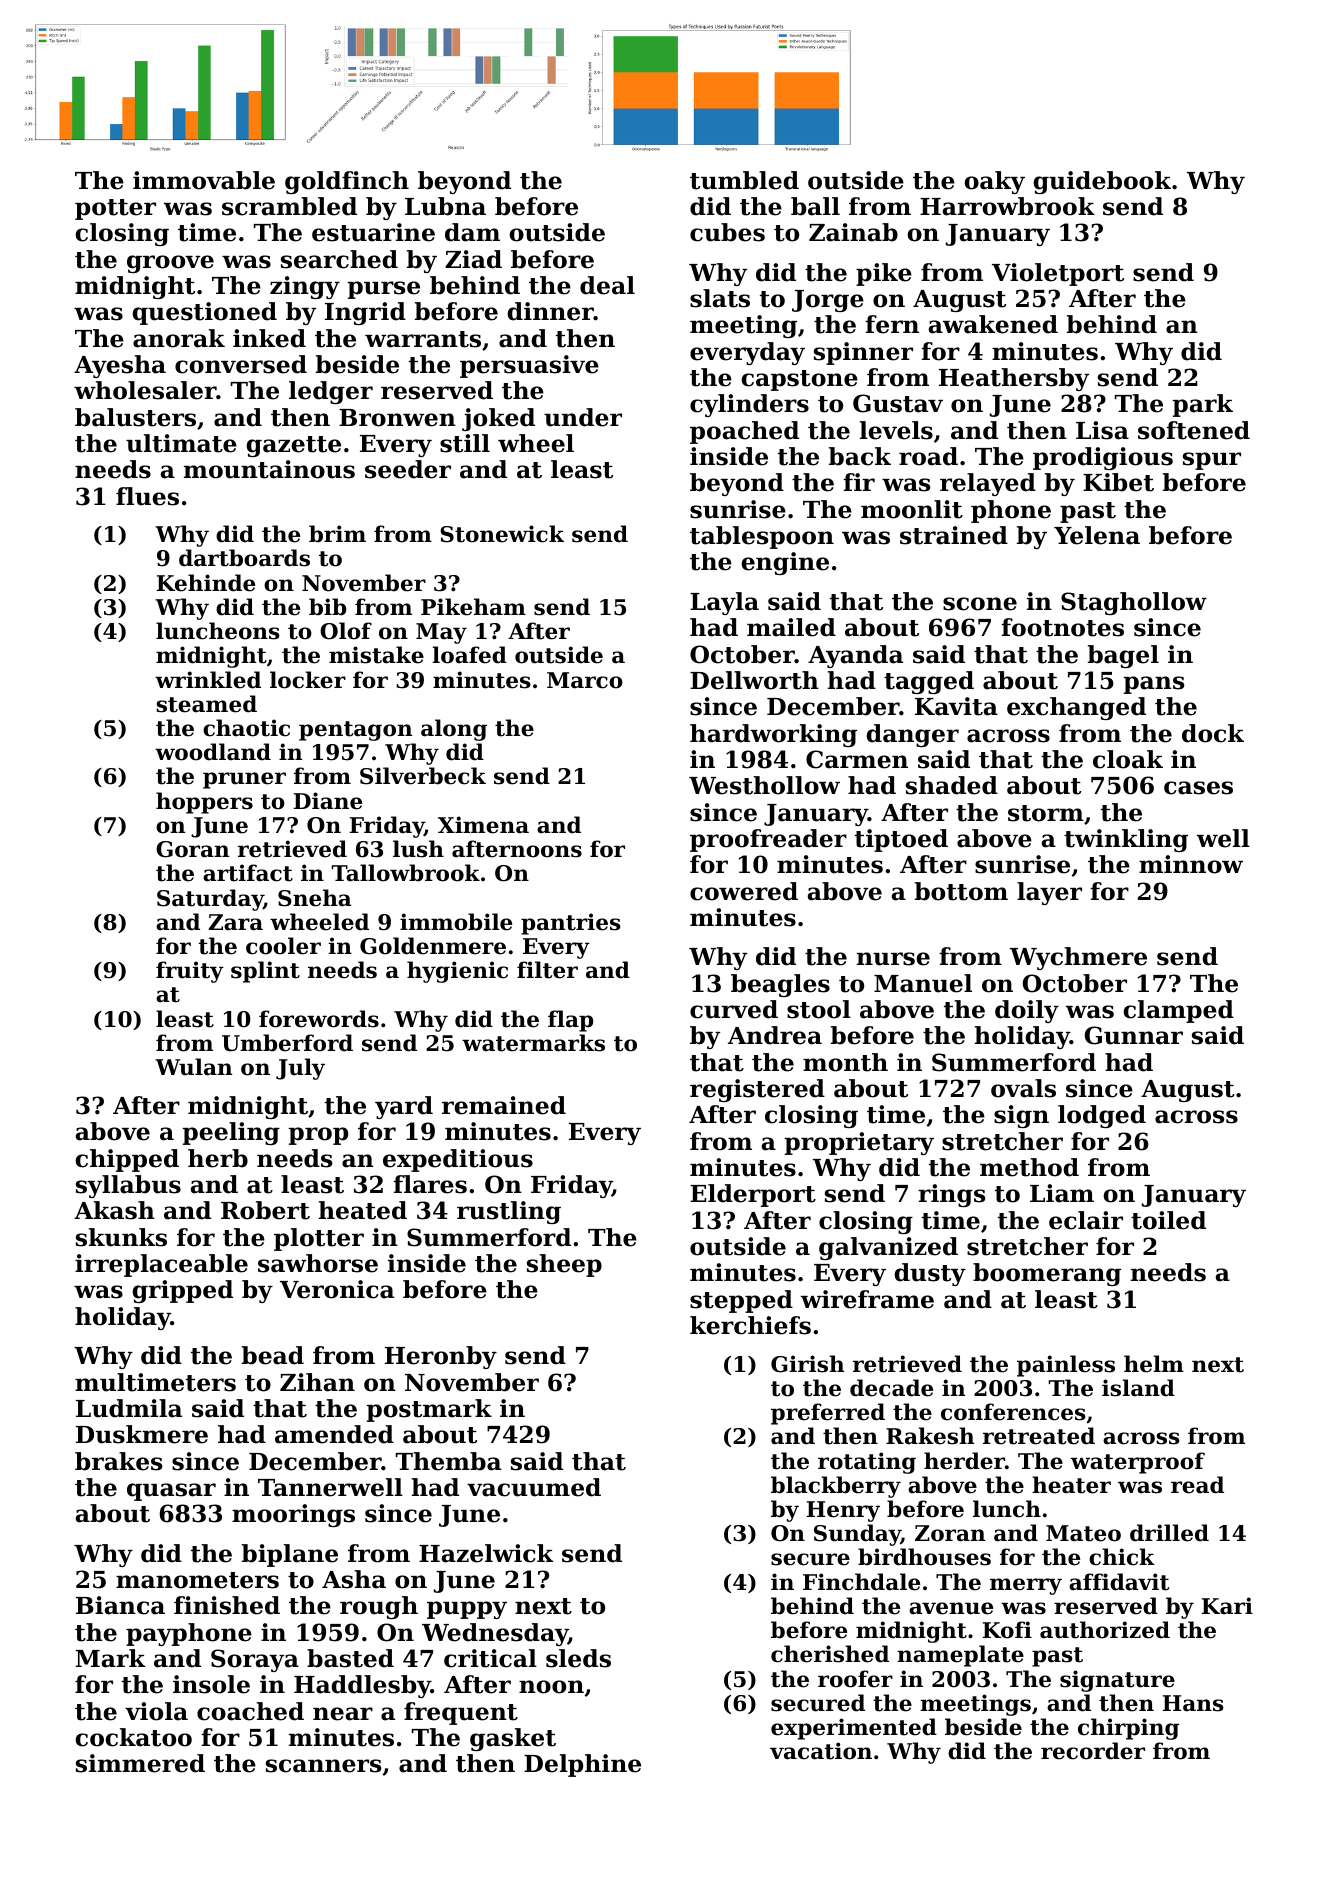 This image has width=1333, height=1885. Describe the element at coordinates (836, 1487) in the image. I see `blackberry` at that location.
